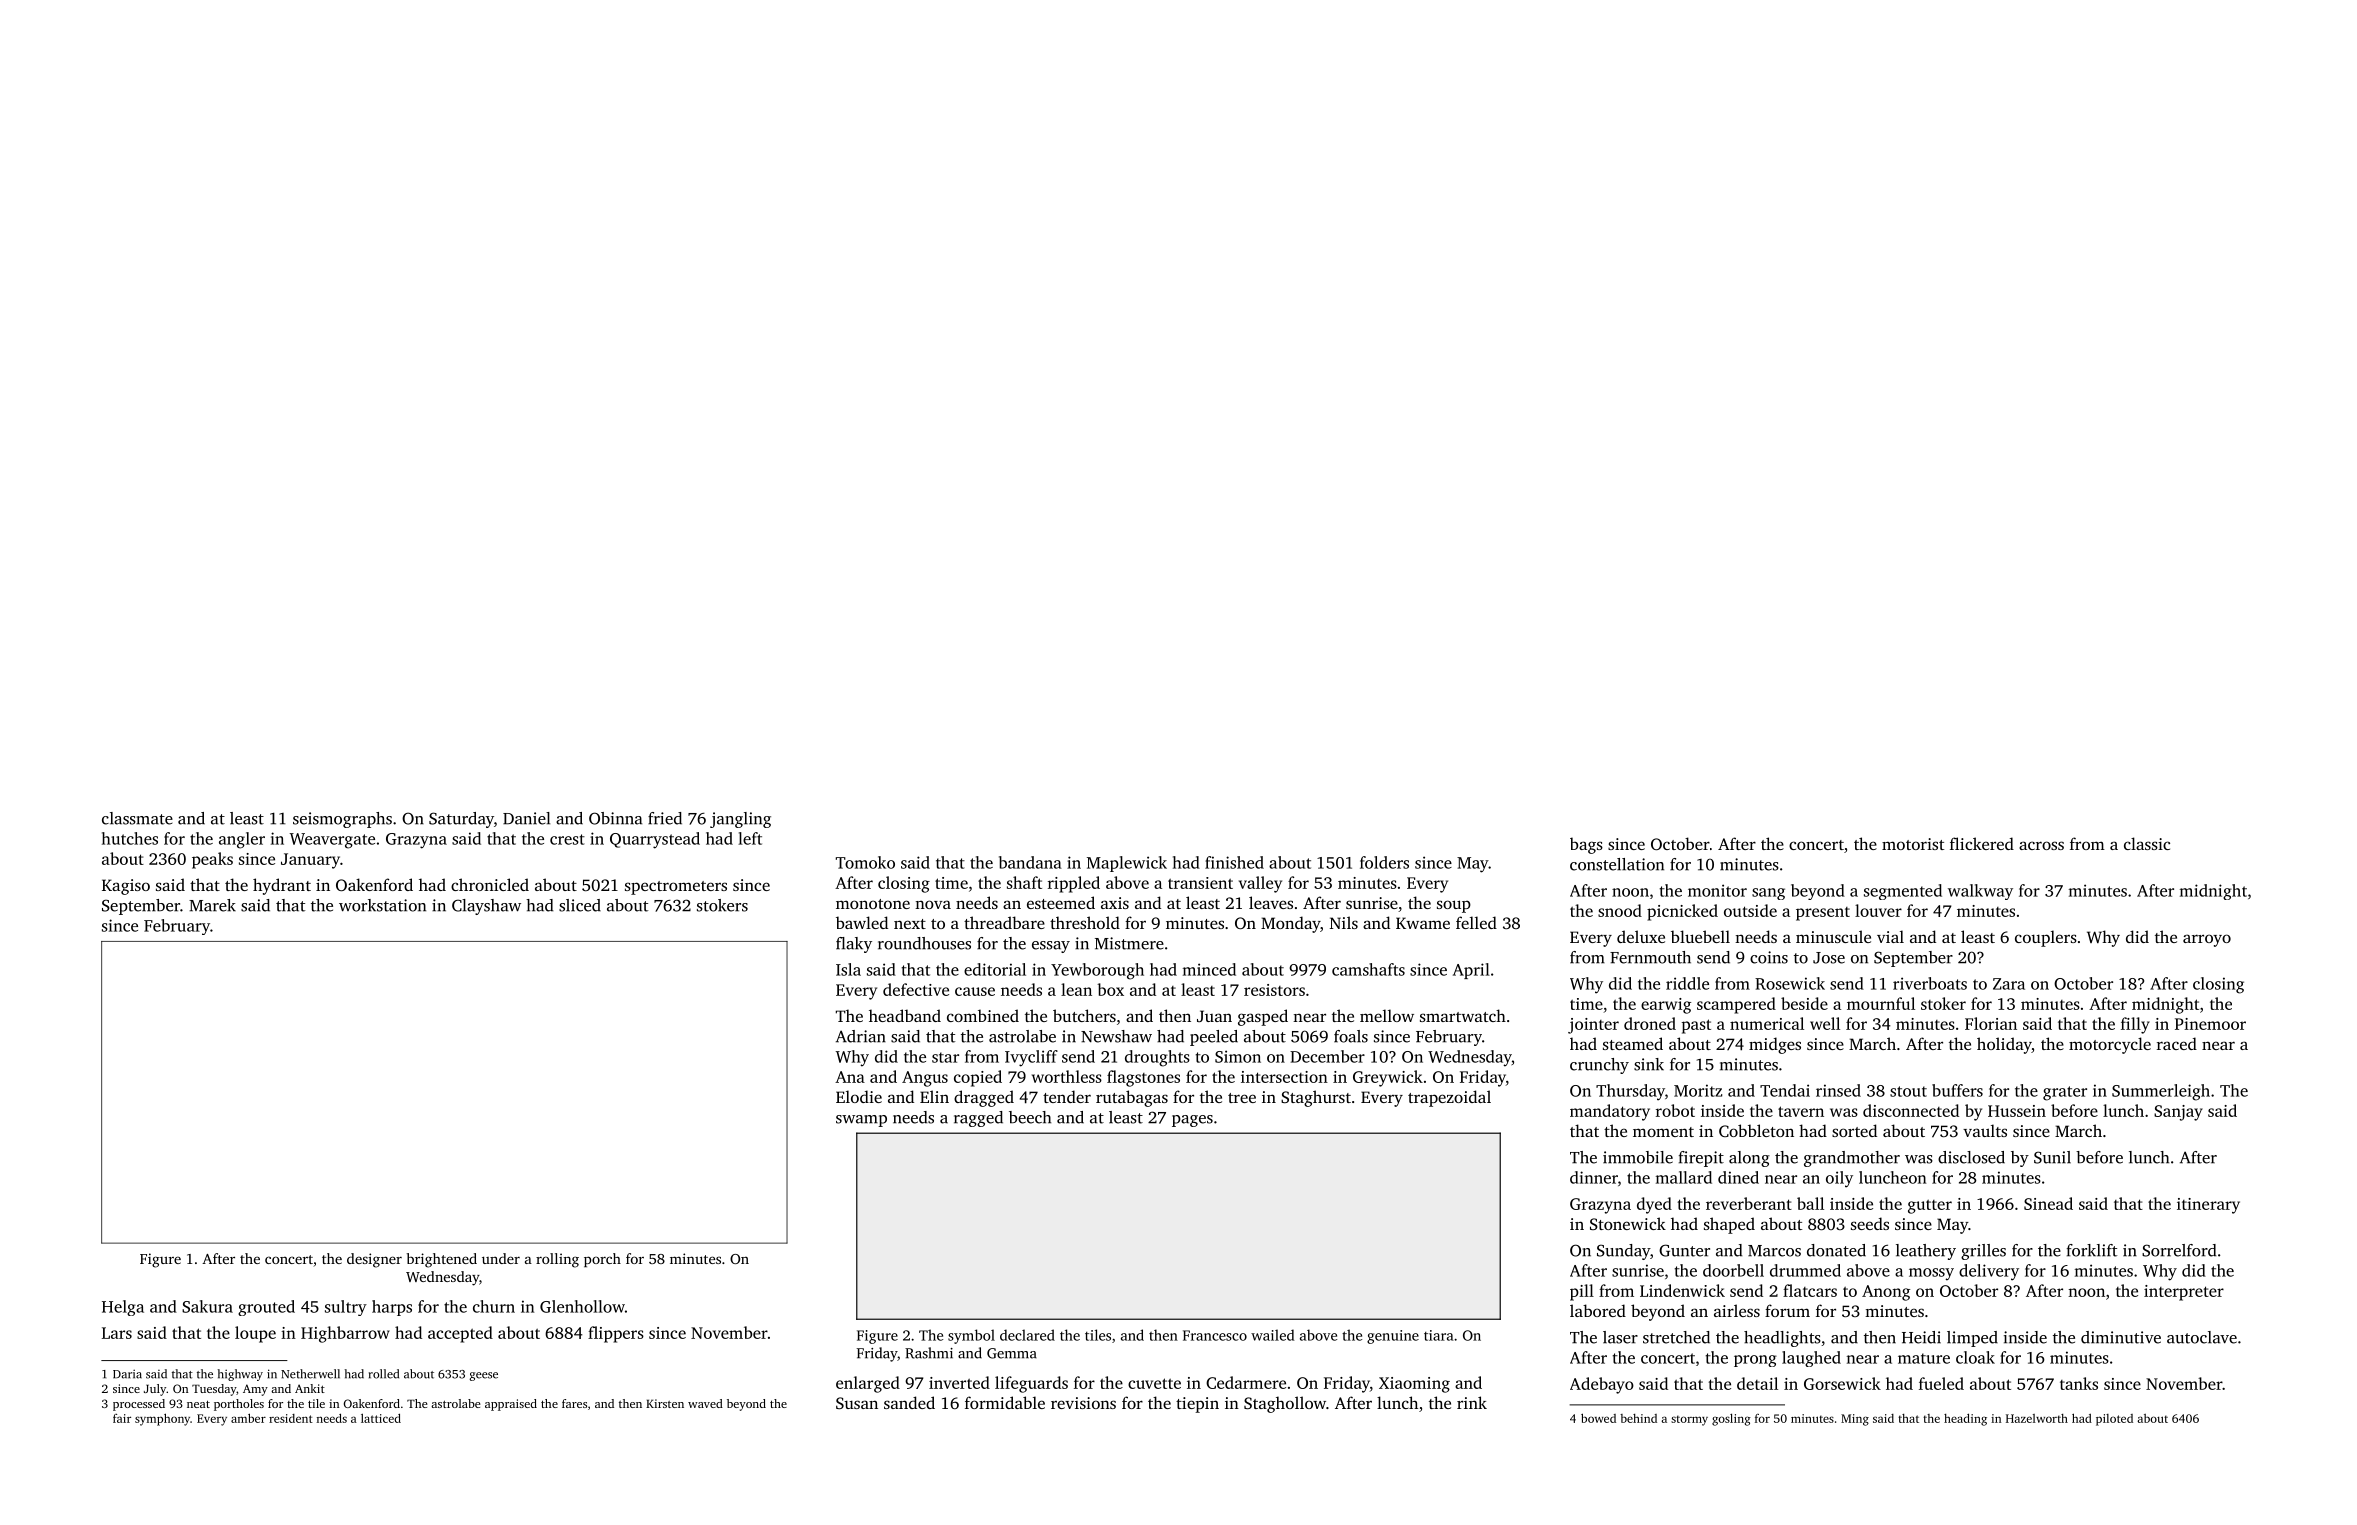 This document has height=1525, width=2357. What do you see at coordinates (861, 1036) in the document?
I see `Adrian` at bounding box center [861, 1036].
